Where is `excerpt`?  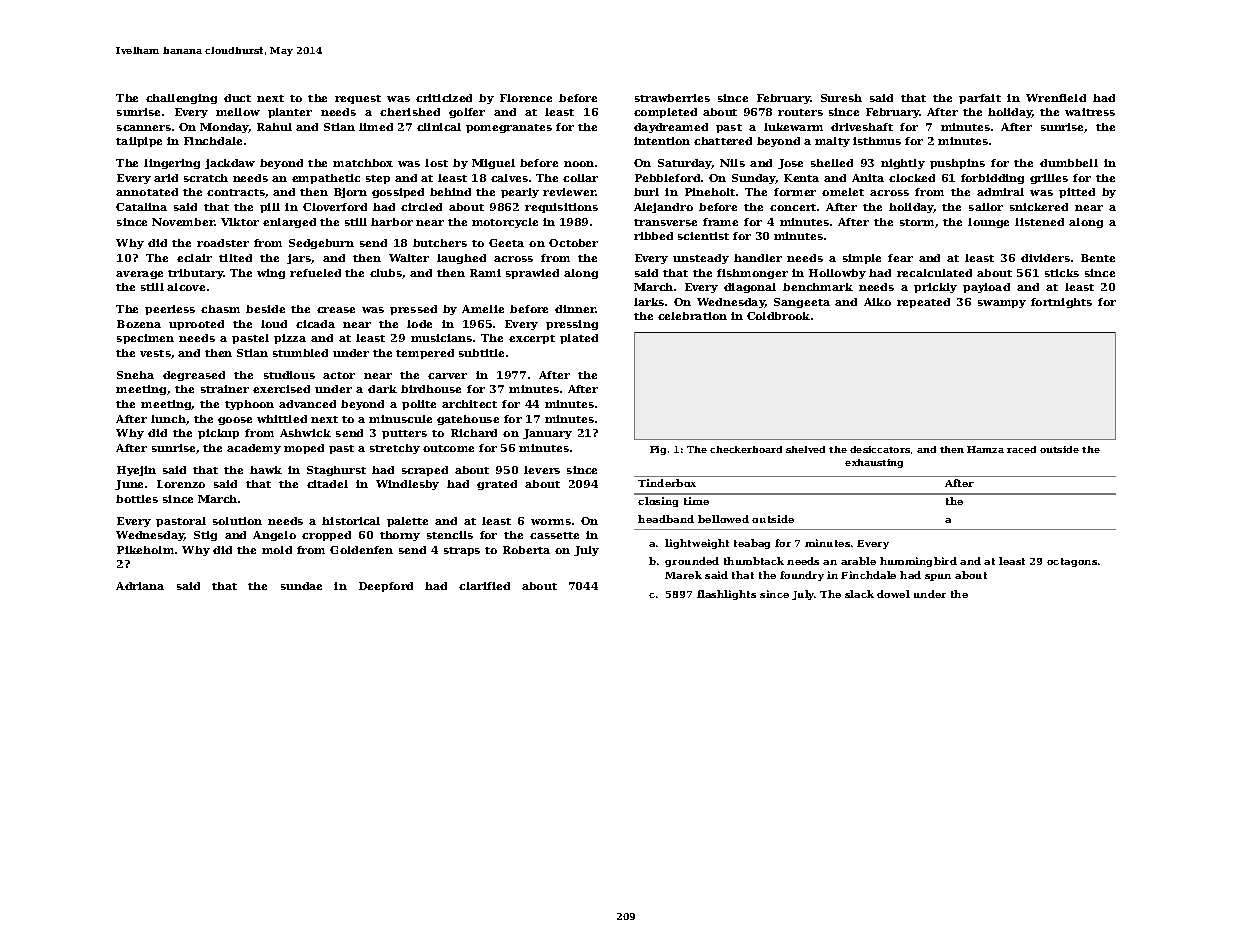
excerpt is located at coordinates (532, 339).
